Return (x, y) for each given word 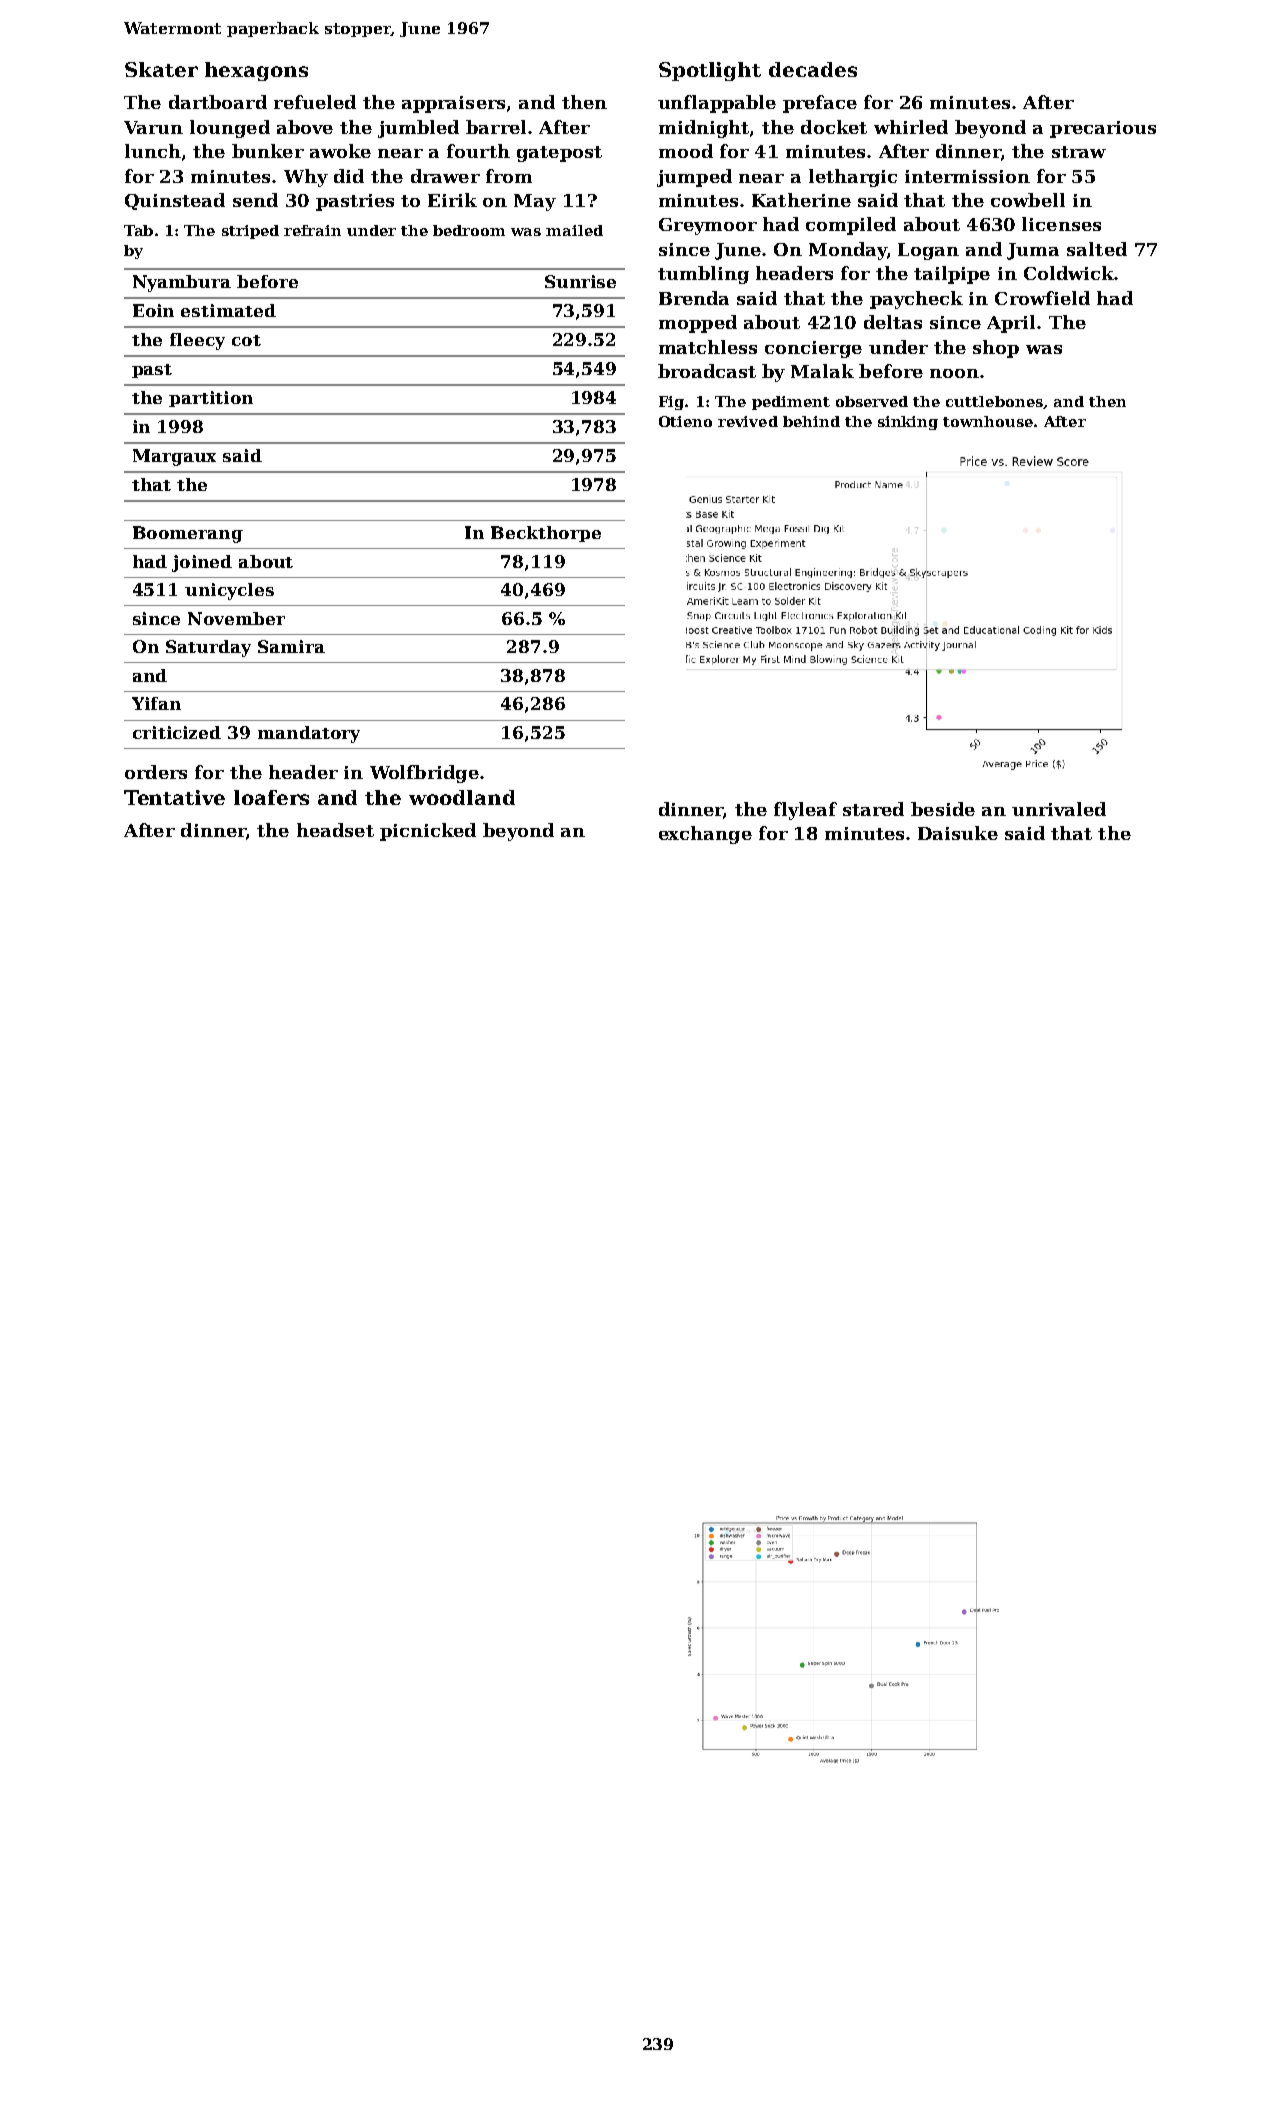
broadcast (707, 371)
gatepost (559, 154)
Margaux (174, 457)
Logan (928, 251)
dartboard (218, 102)
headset (335, 830)
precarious (1103, 129)
